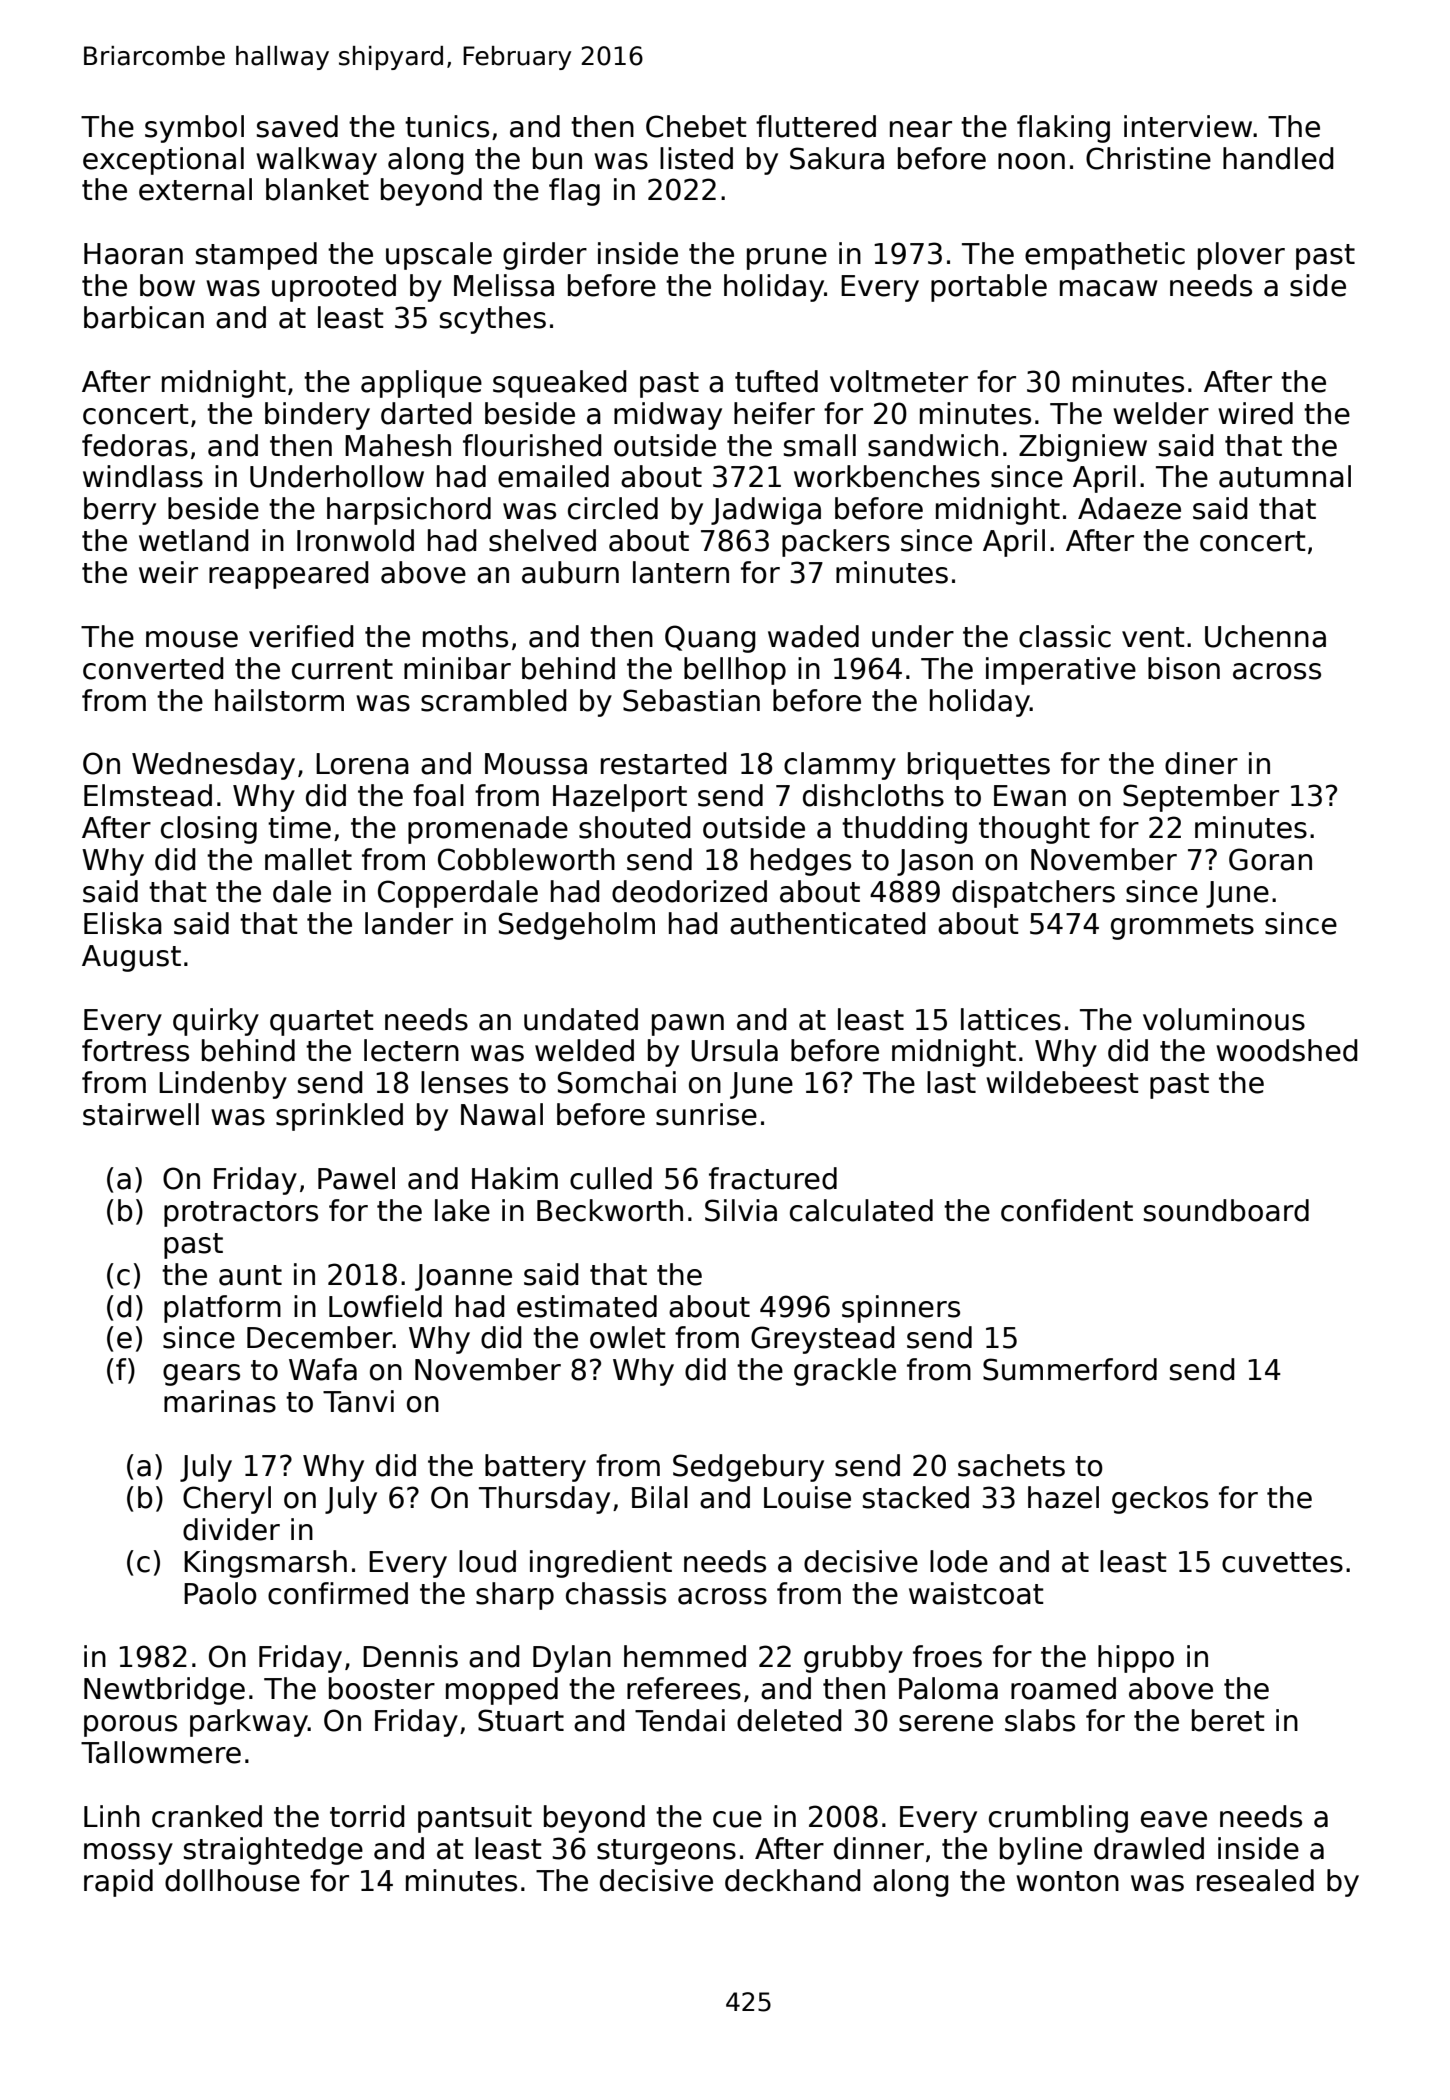 The height and width of the image is (2100, 1450). Describe the element at coordinates (515, 1178) in the image. I see `Hakim` at that location.
